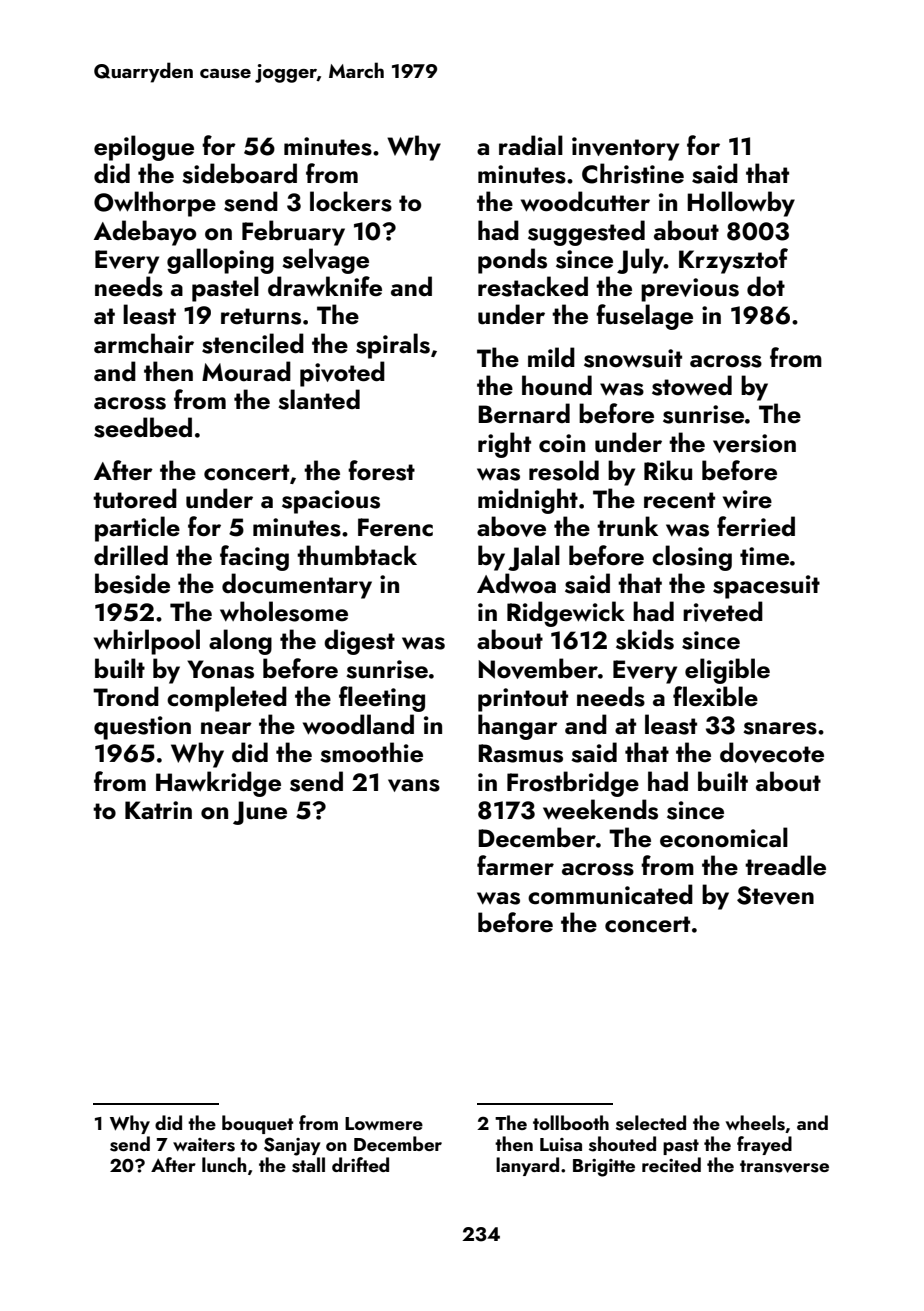 The width and height of the document is (924, 1311). I want to click on lockers, so click(351, 201).
